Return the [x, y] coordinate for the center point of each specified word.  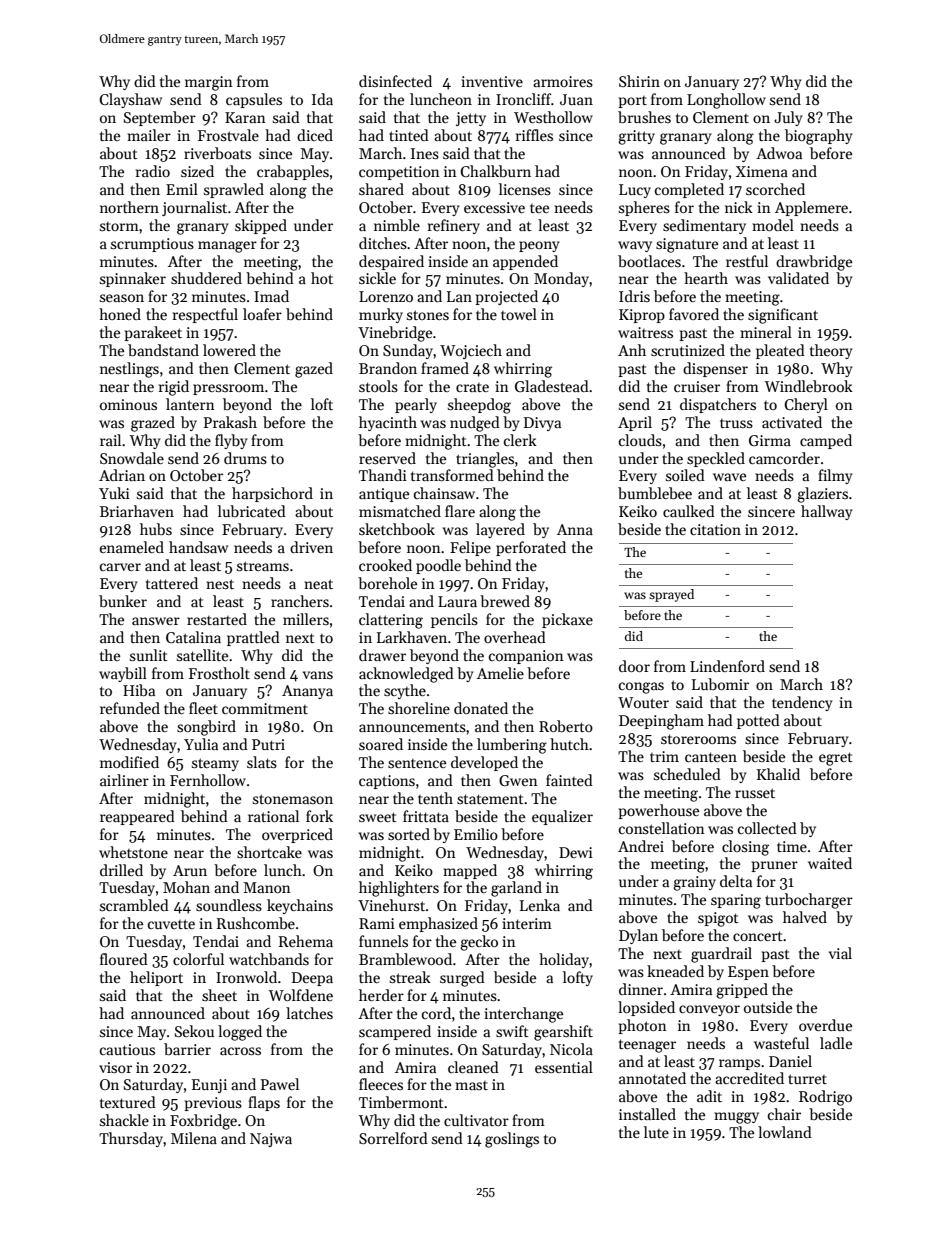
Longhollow [726, 101]
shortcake [269, 852]
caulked [689, 511]
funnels [383, 941]
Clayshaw [130, 100]
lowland [785, 1132]
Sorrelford [393, 1138]
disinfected [395, 81]
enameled [132, 547]
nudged [475, 424]
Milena [194, 1138]
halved [805, 917]
